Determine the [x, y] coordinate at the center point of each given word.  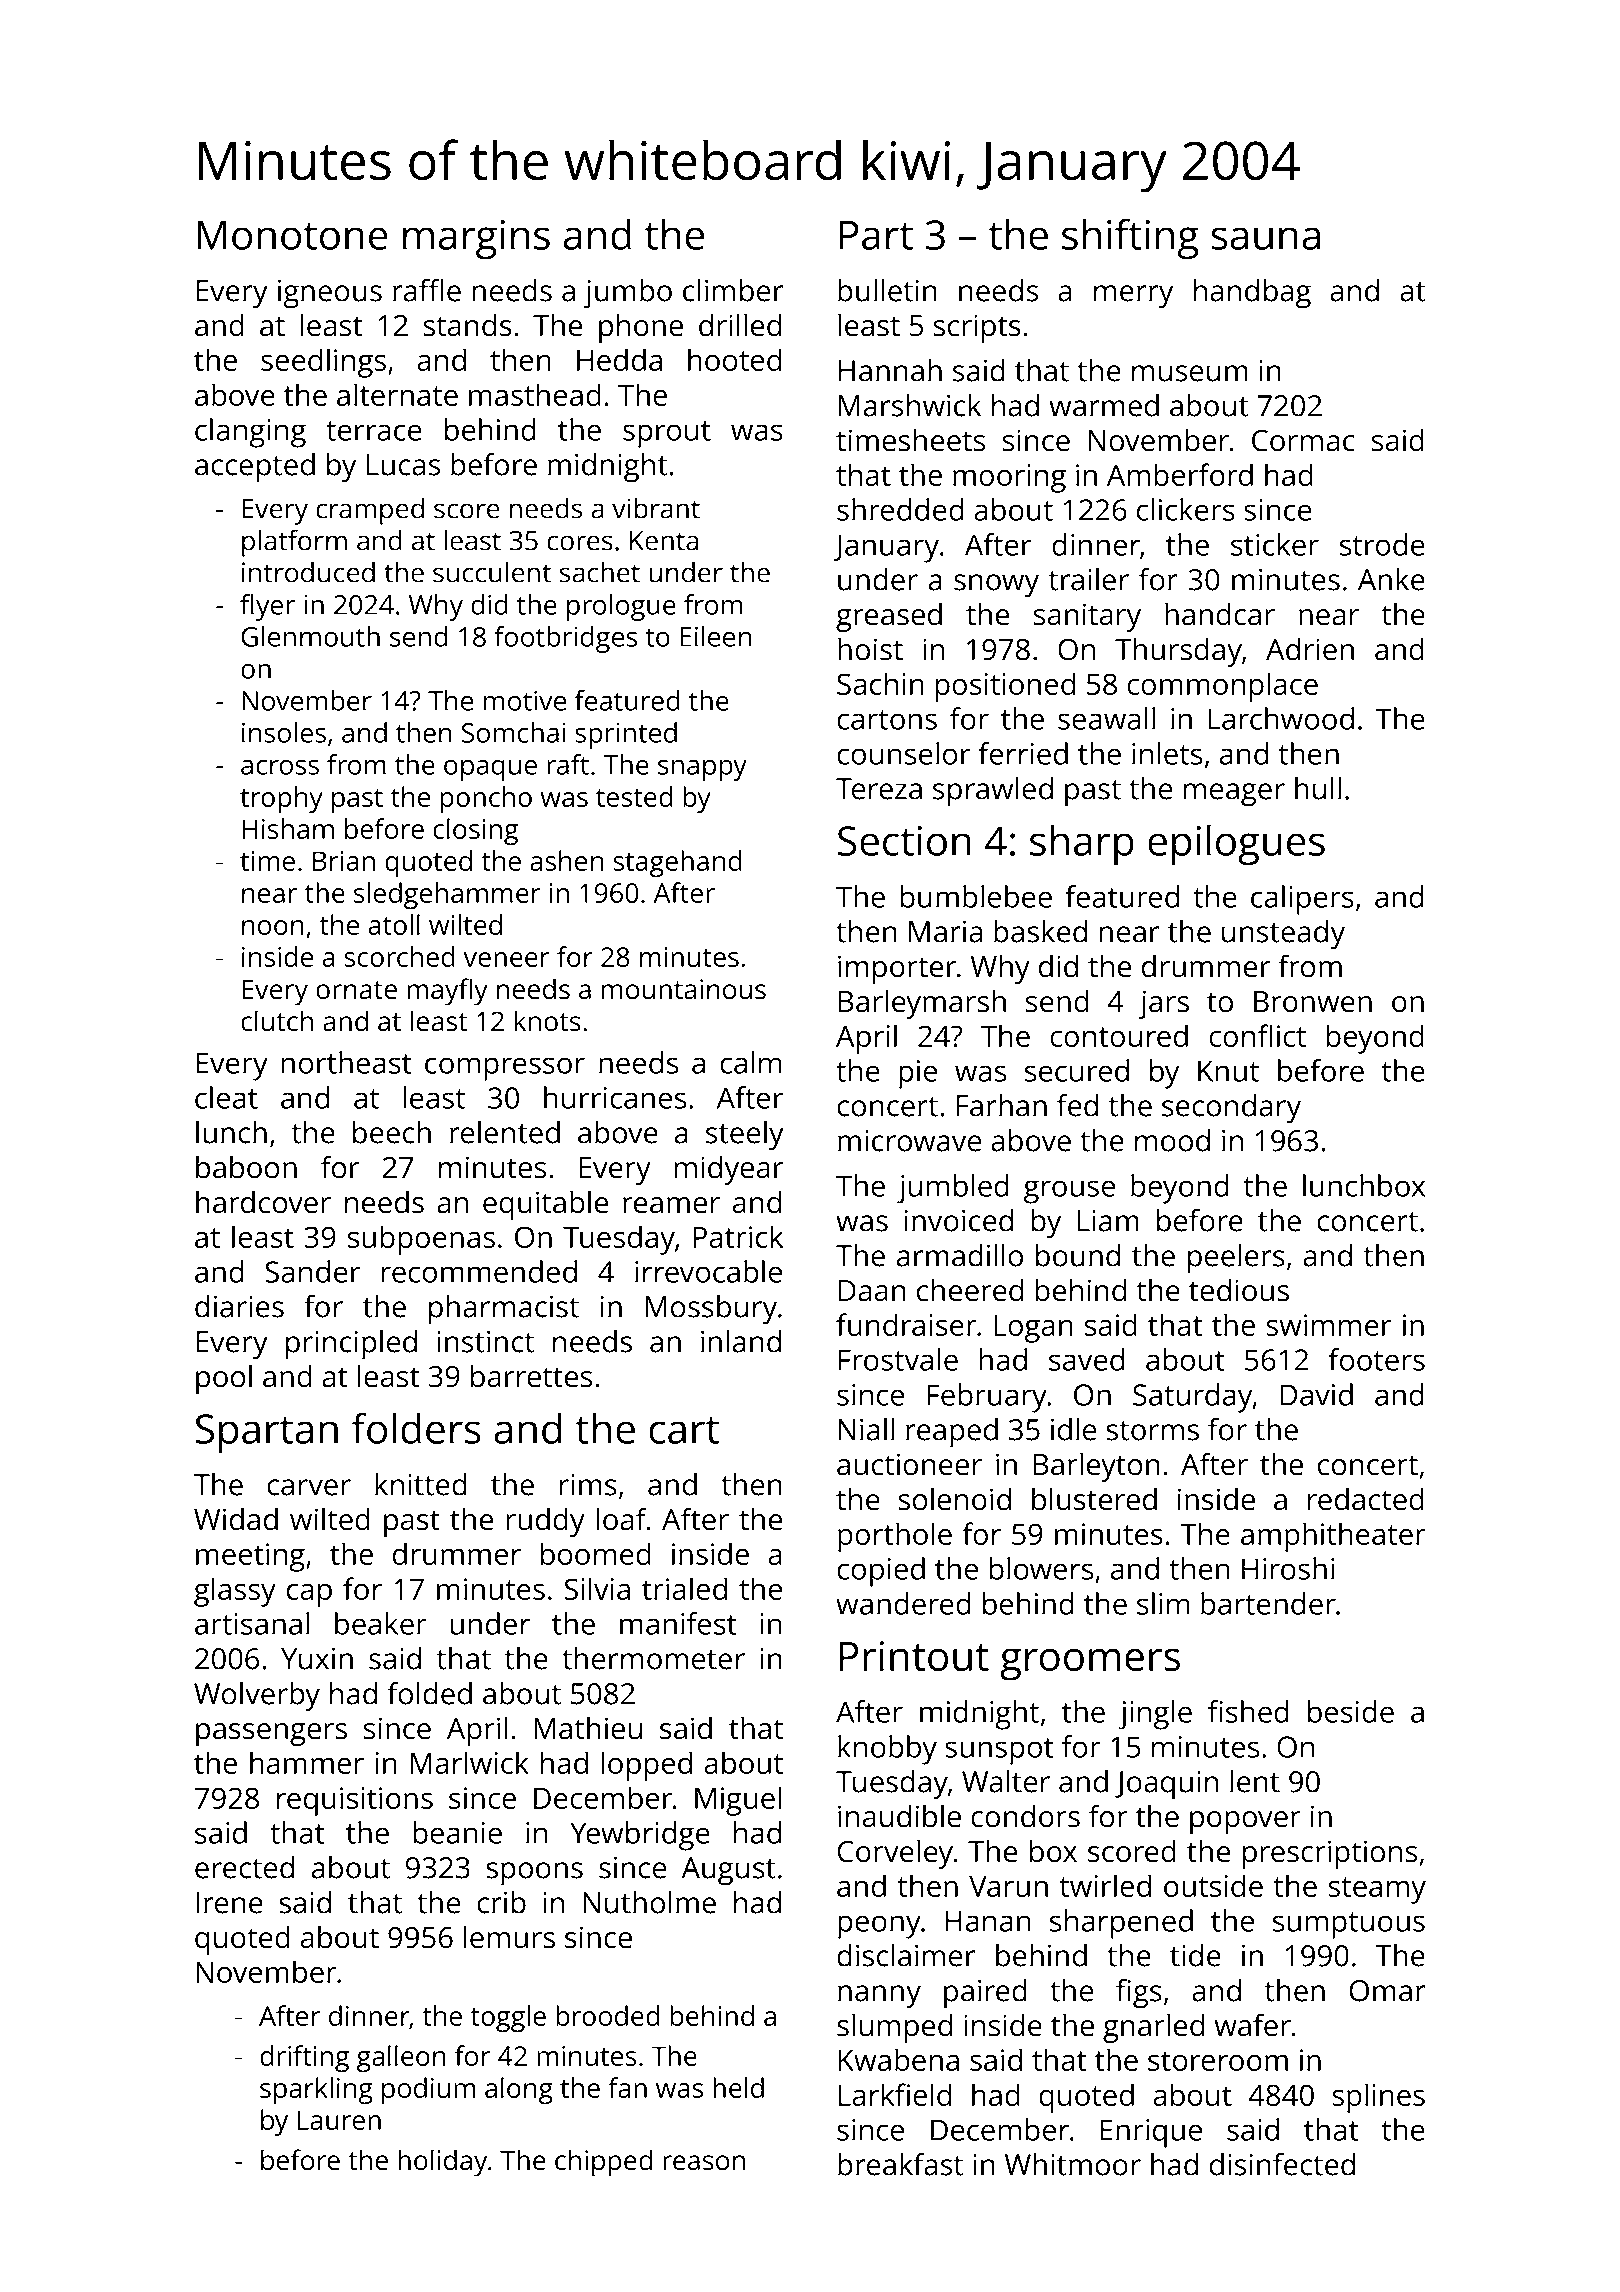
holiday [442, 2163]
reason [704, 2162]
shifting [1130, 238]
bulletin [887, 290]
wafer [1253, 2025]
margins [476, 239]
